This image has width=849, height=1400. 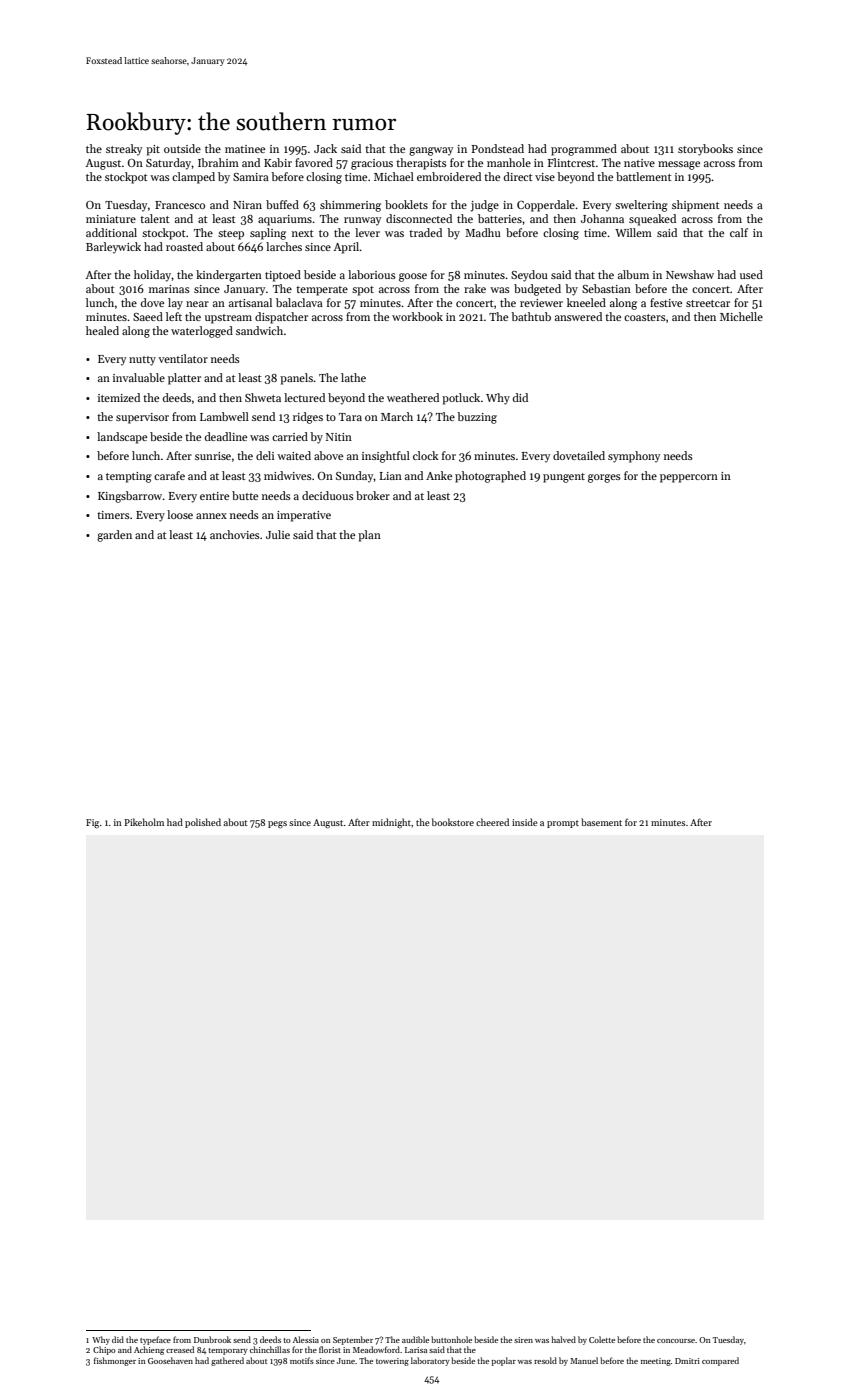 What do you see at coordinates (245, 149) in the image?
I see `matinee` at bounding box center [245, 149].
